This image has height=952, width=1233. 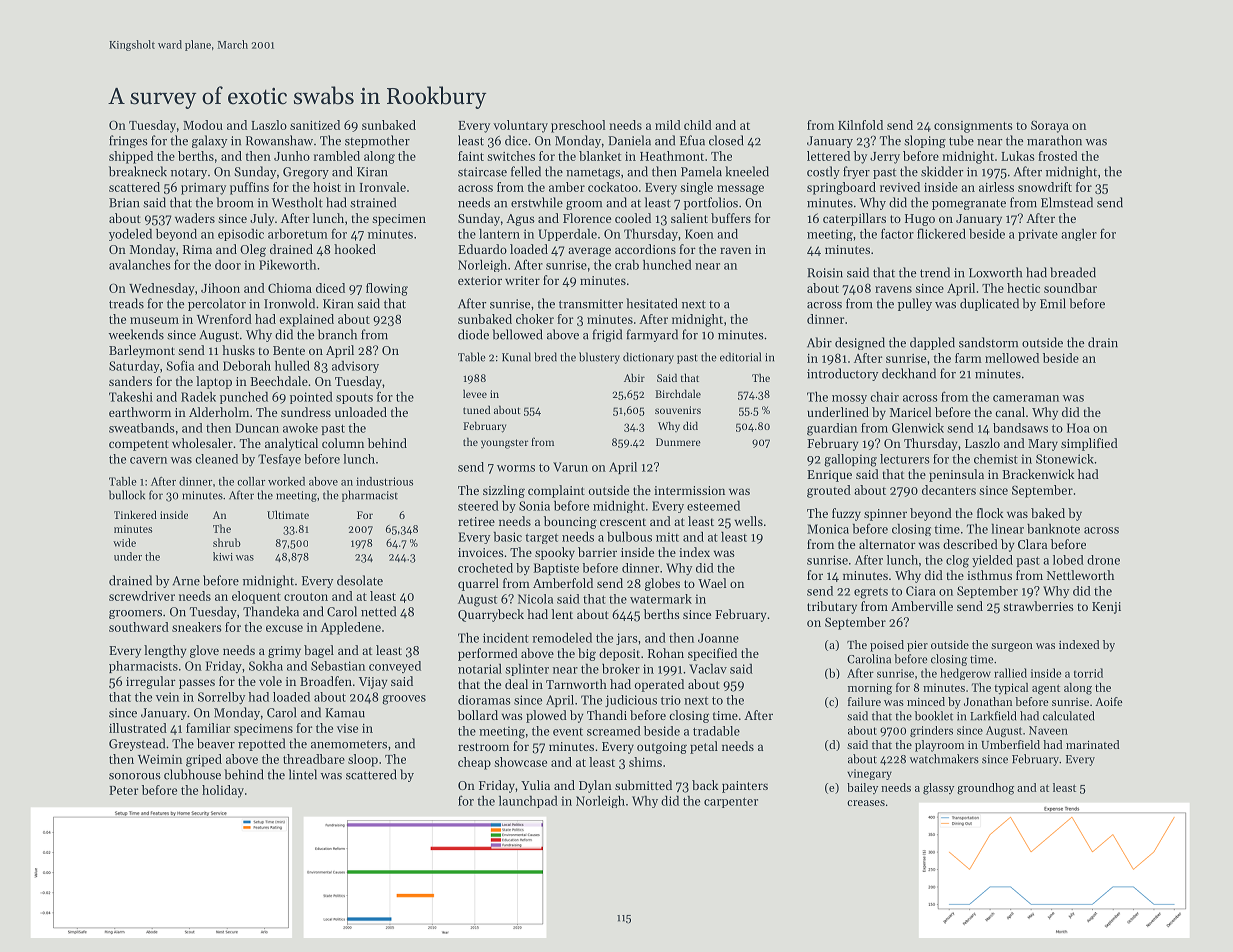 I want to click on crab, so click(x=627, y=265).
